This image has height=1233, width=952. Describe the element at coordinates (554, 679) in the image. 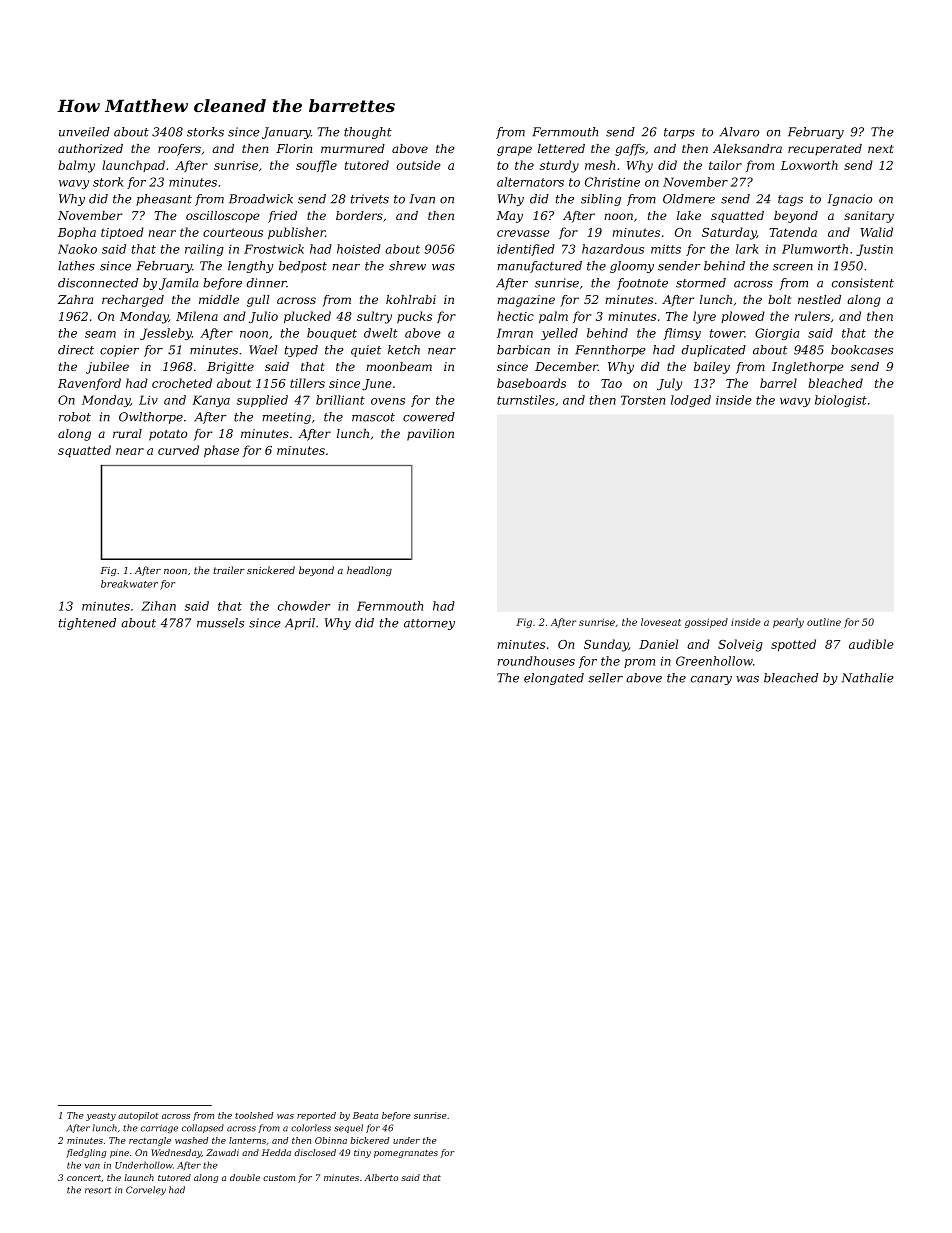

I see `elongated` at that location.
